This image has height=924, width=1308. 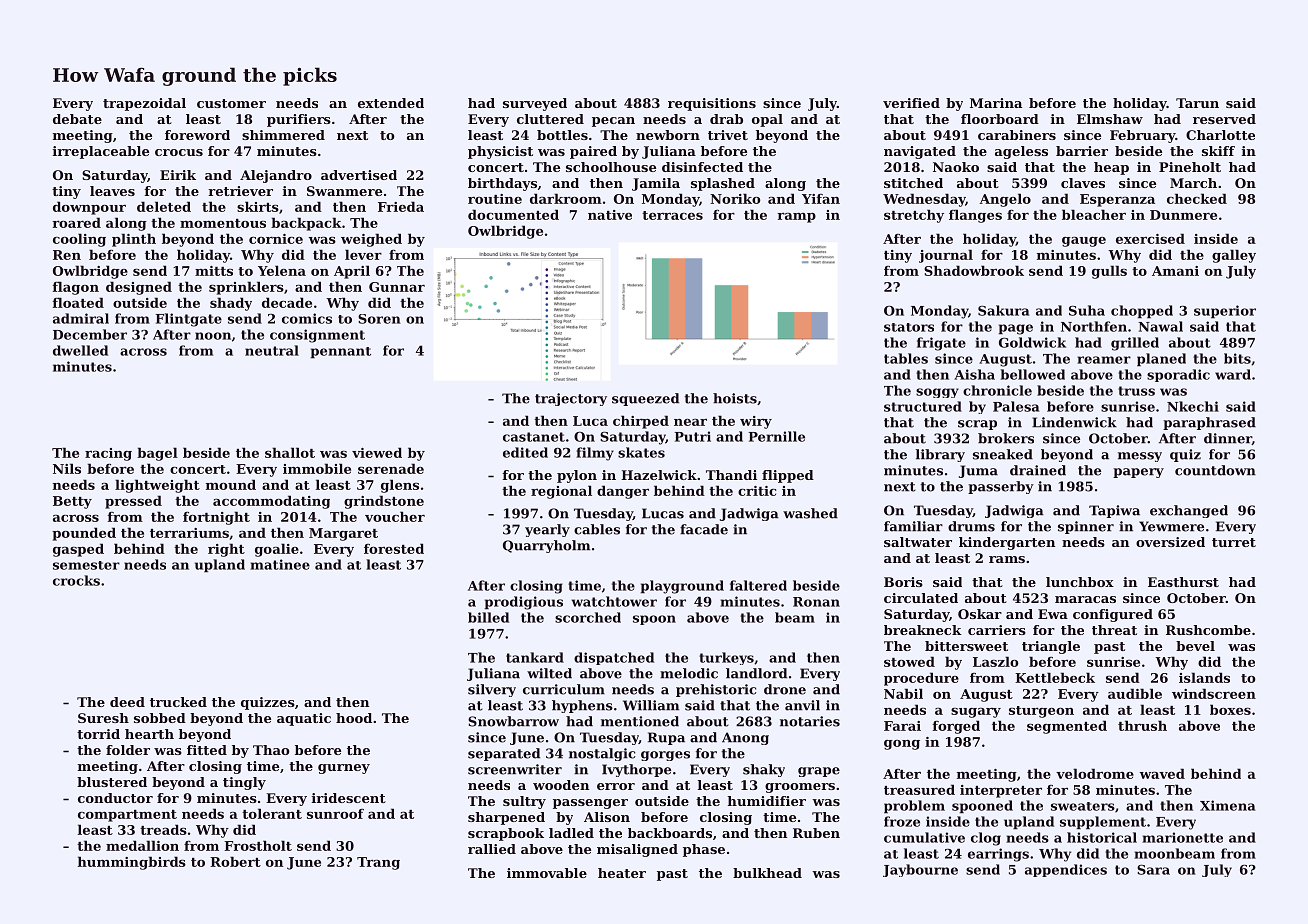 I want to click on notaries, so click(x=810, y=721).
